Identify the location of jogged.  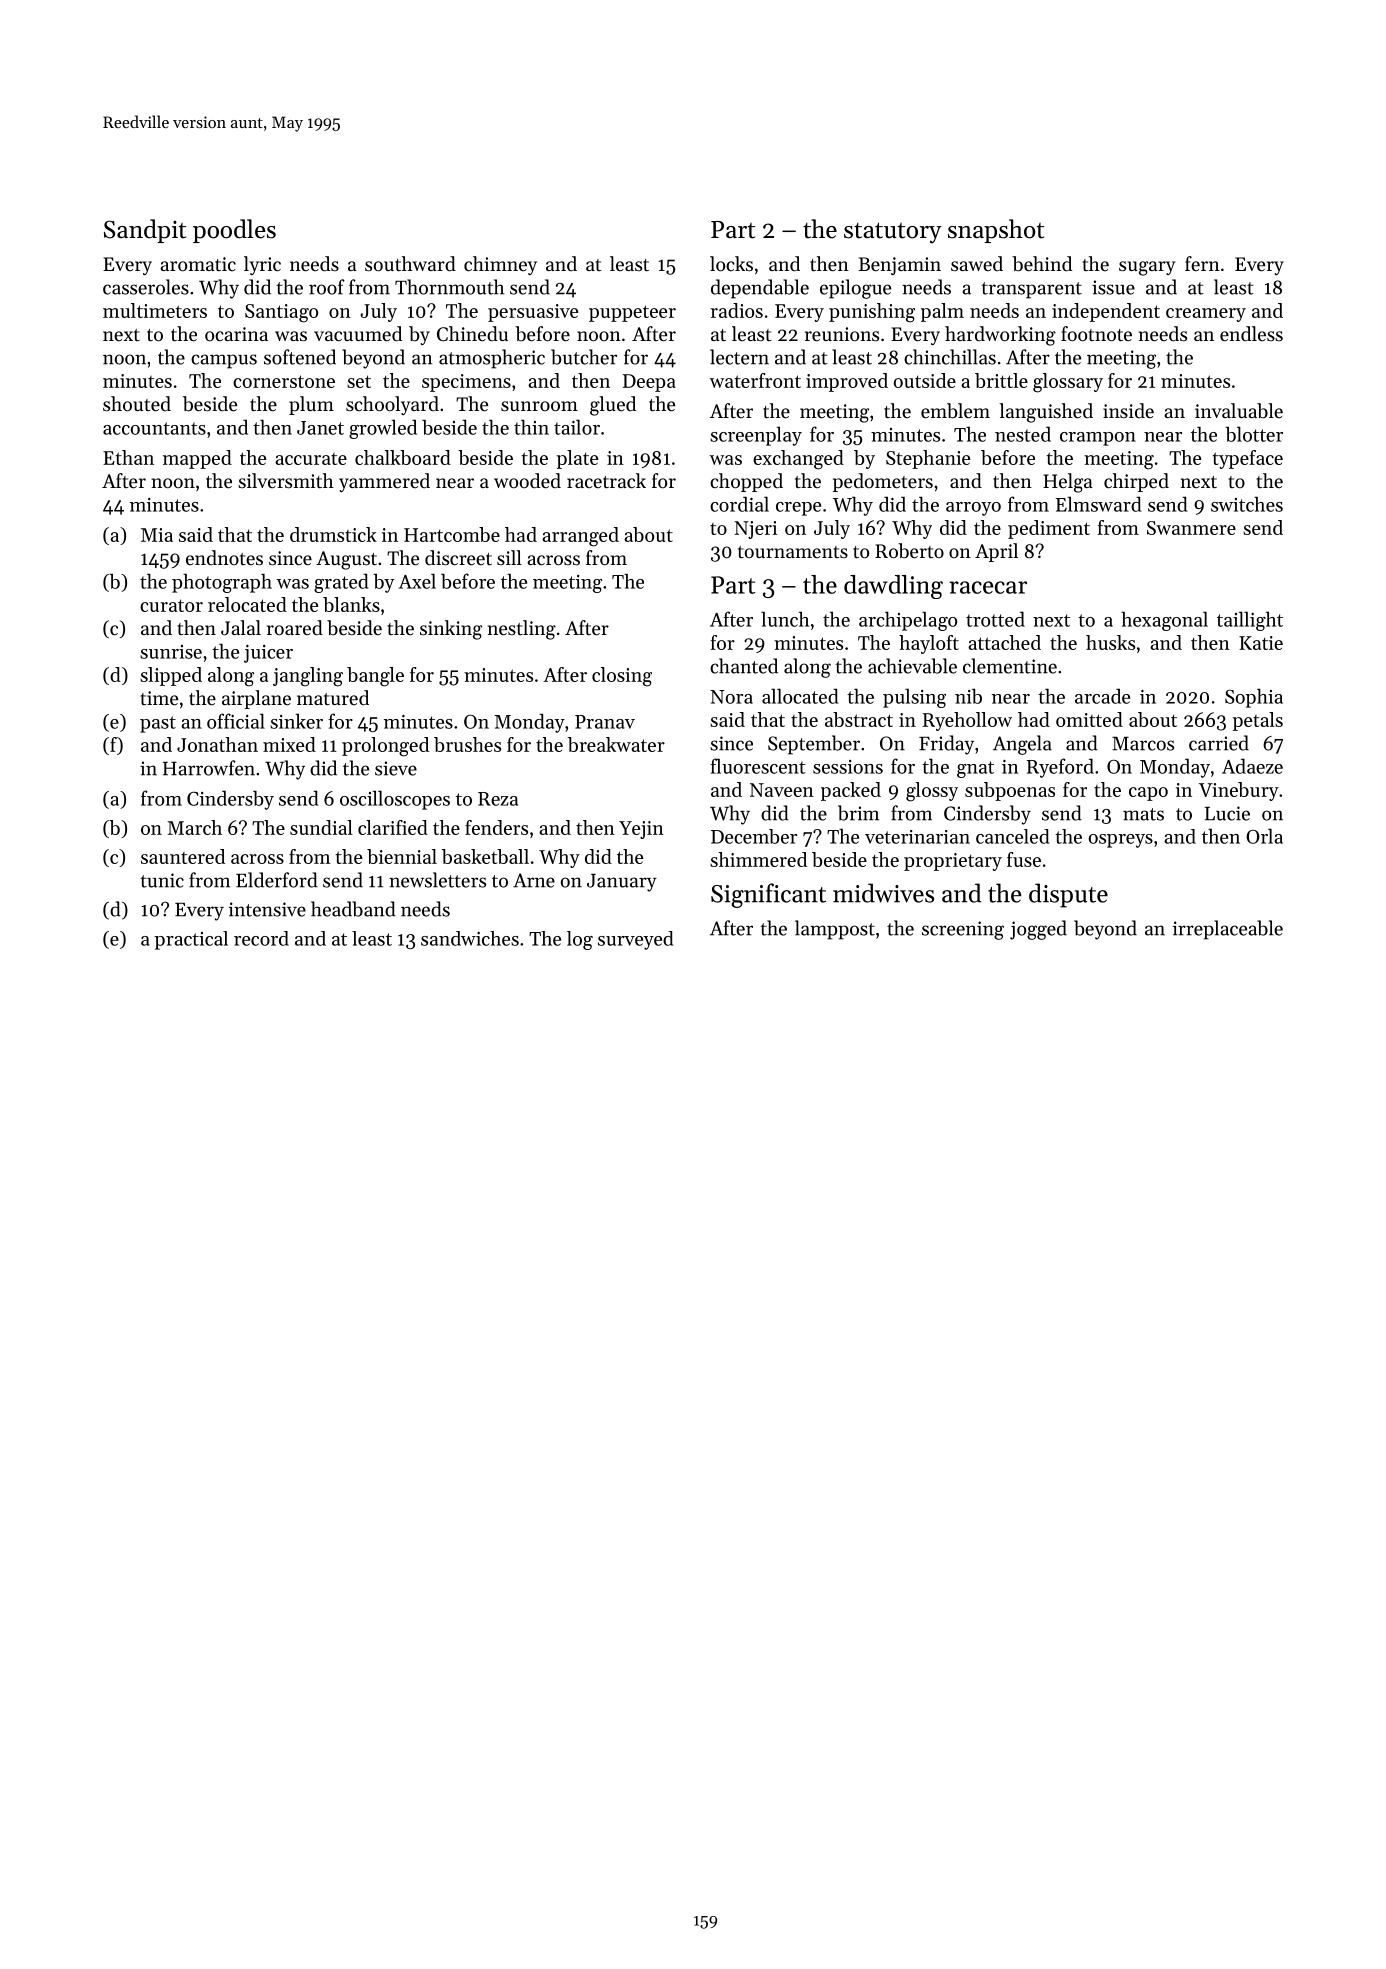
(1038, 930).
